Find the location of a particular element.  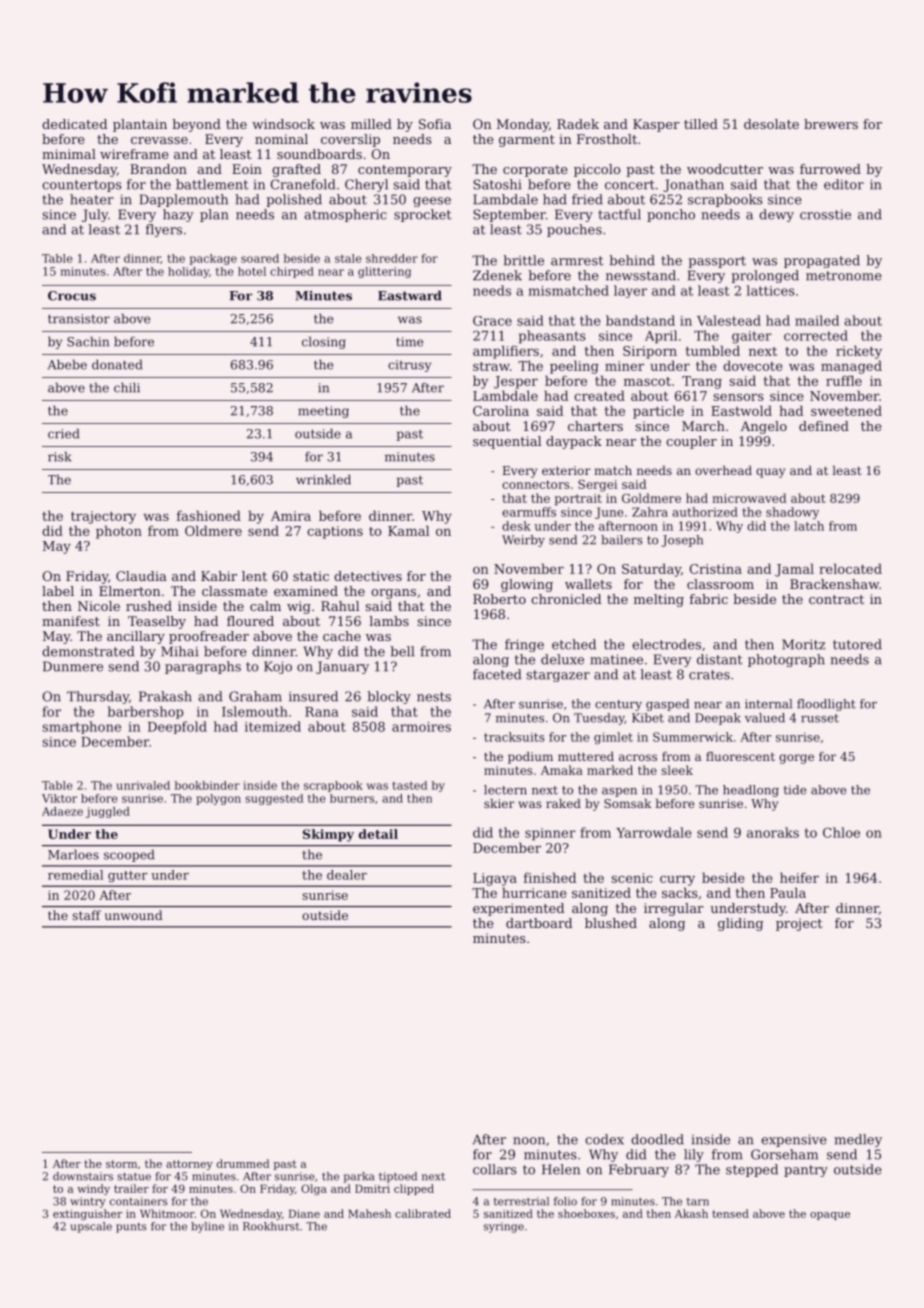

windsock is located at coordinates (283, 124).
